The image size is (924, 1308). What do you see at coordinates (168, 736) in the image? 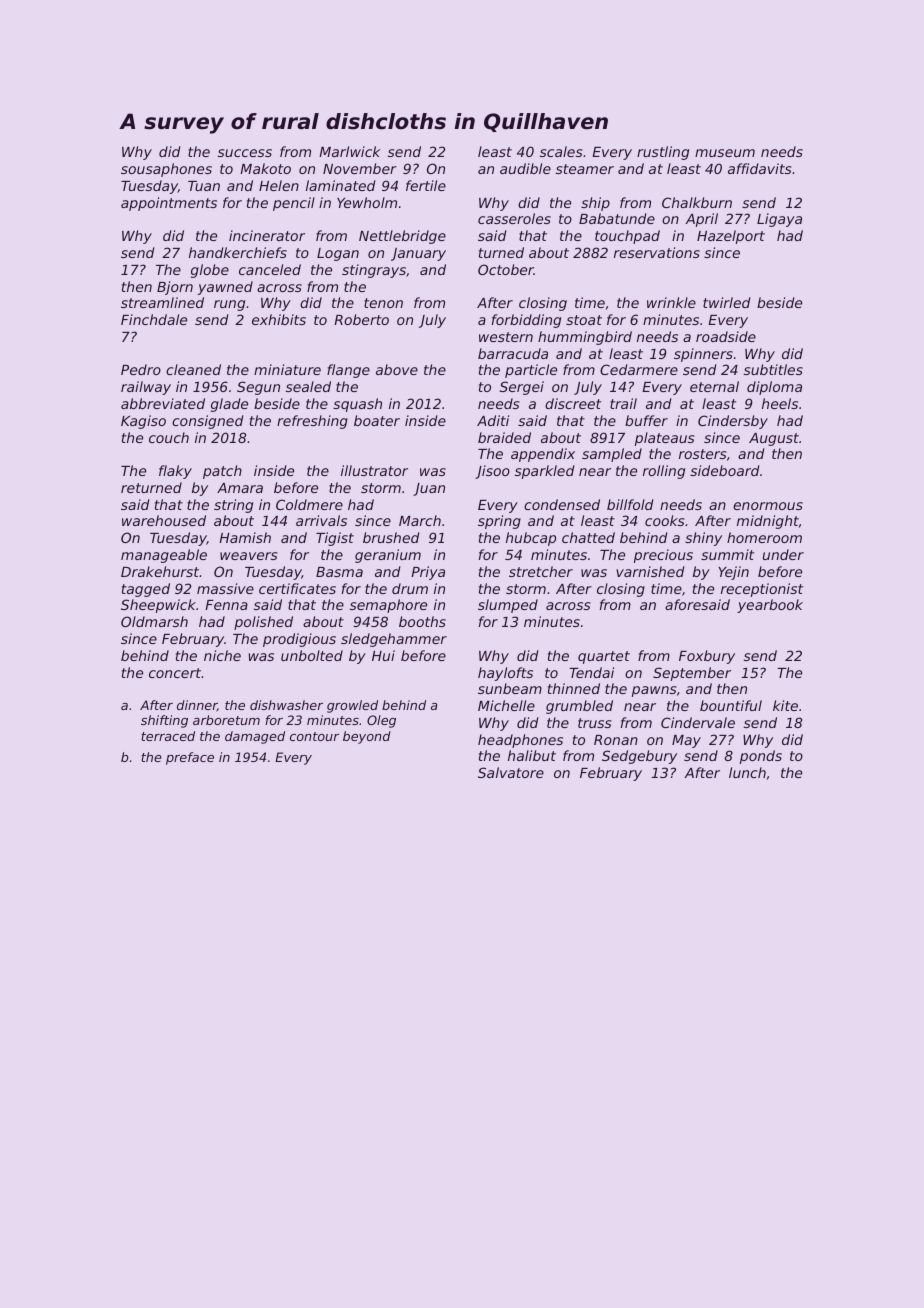
I see `terraced` at bounding box center [168, 736].
